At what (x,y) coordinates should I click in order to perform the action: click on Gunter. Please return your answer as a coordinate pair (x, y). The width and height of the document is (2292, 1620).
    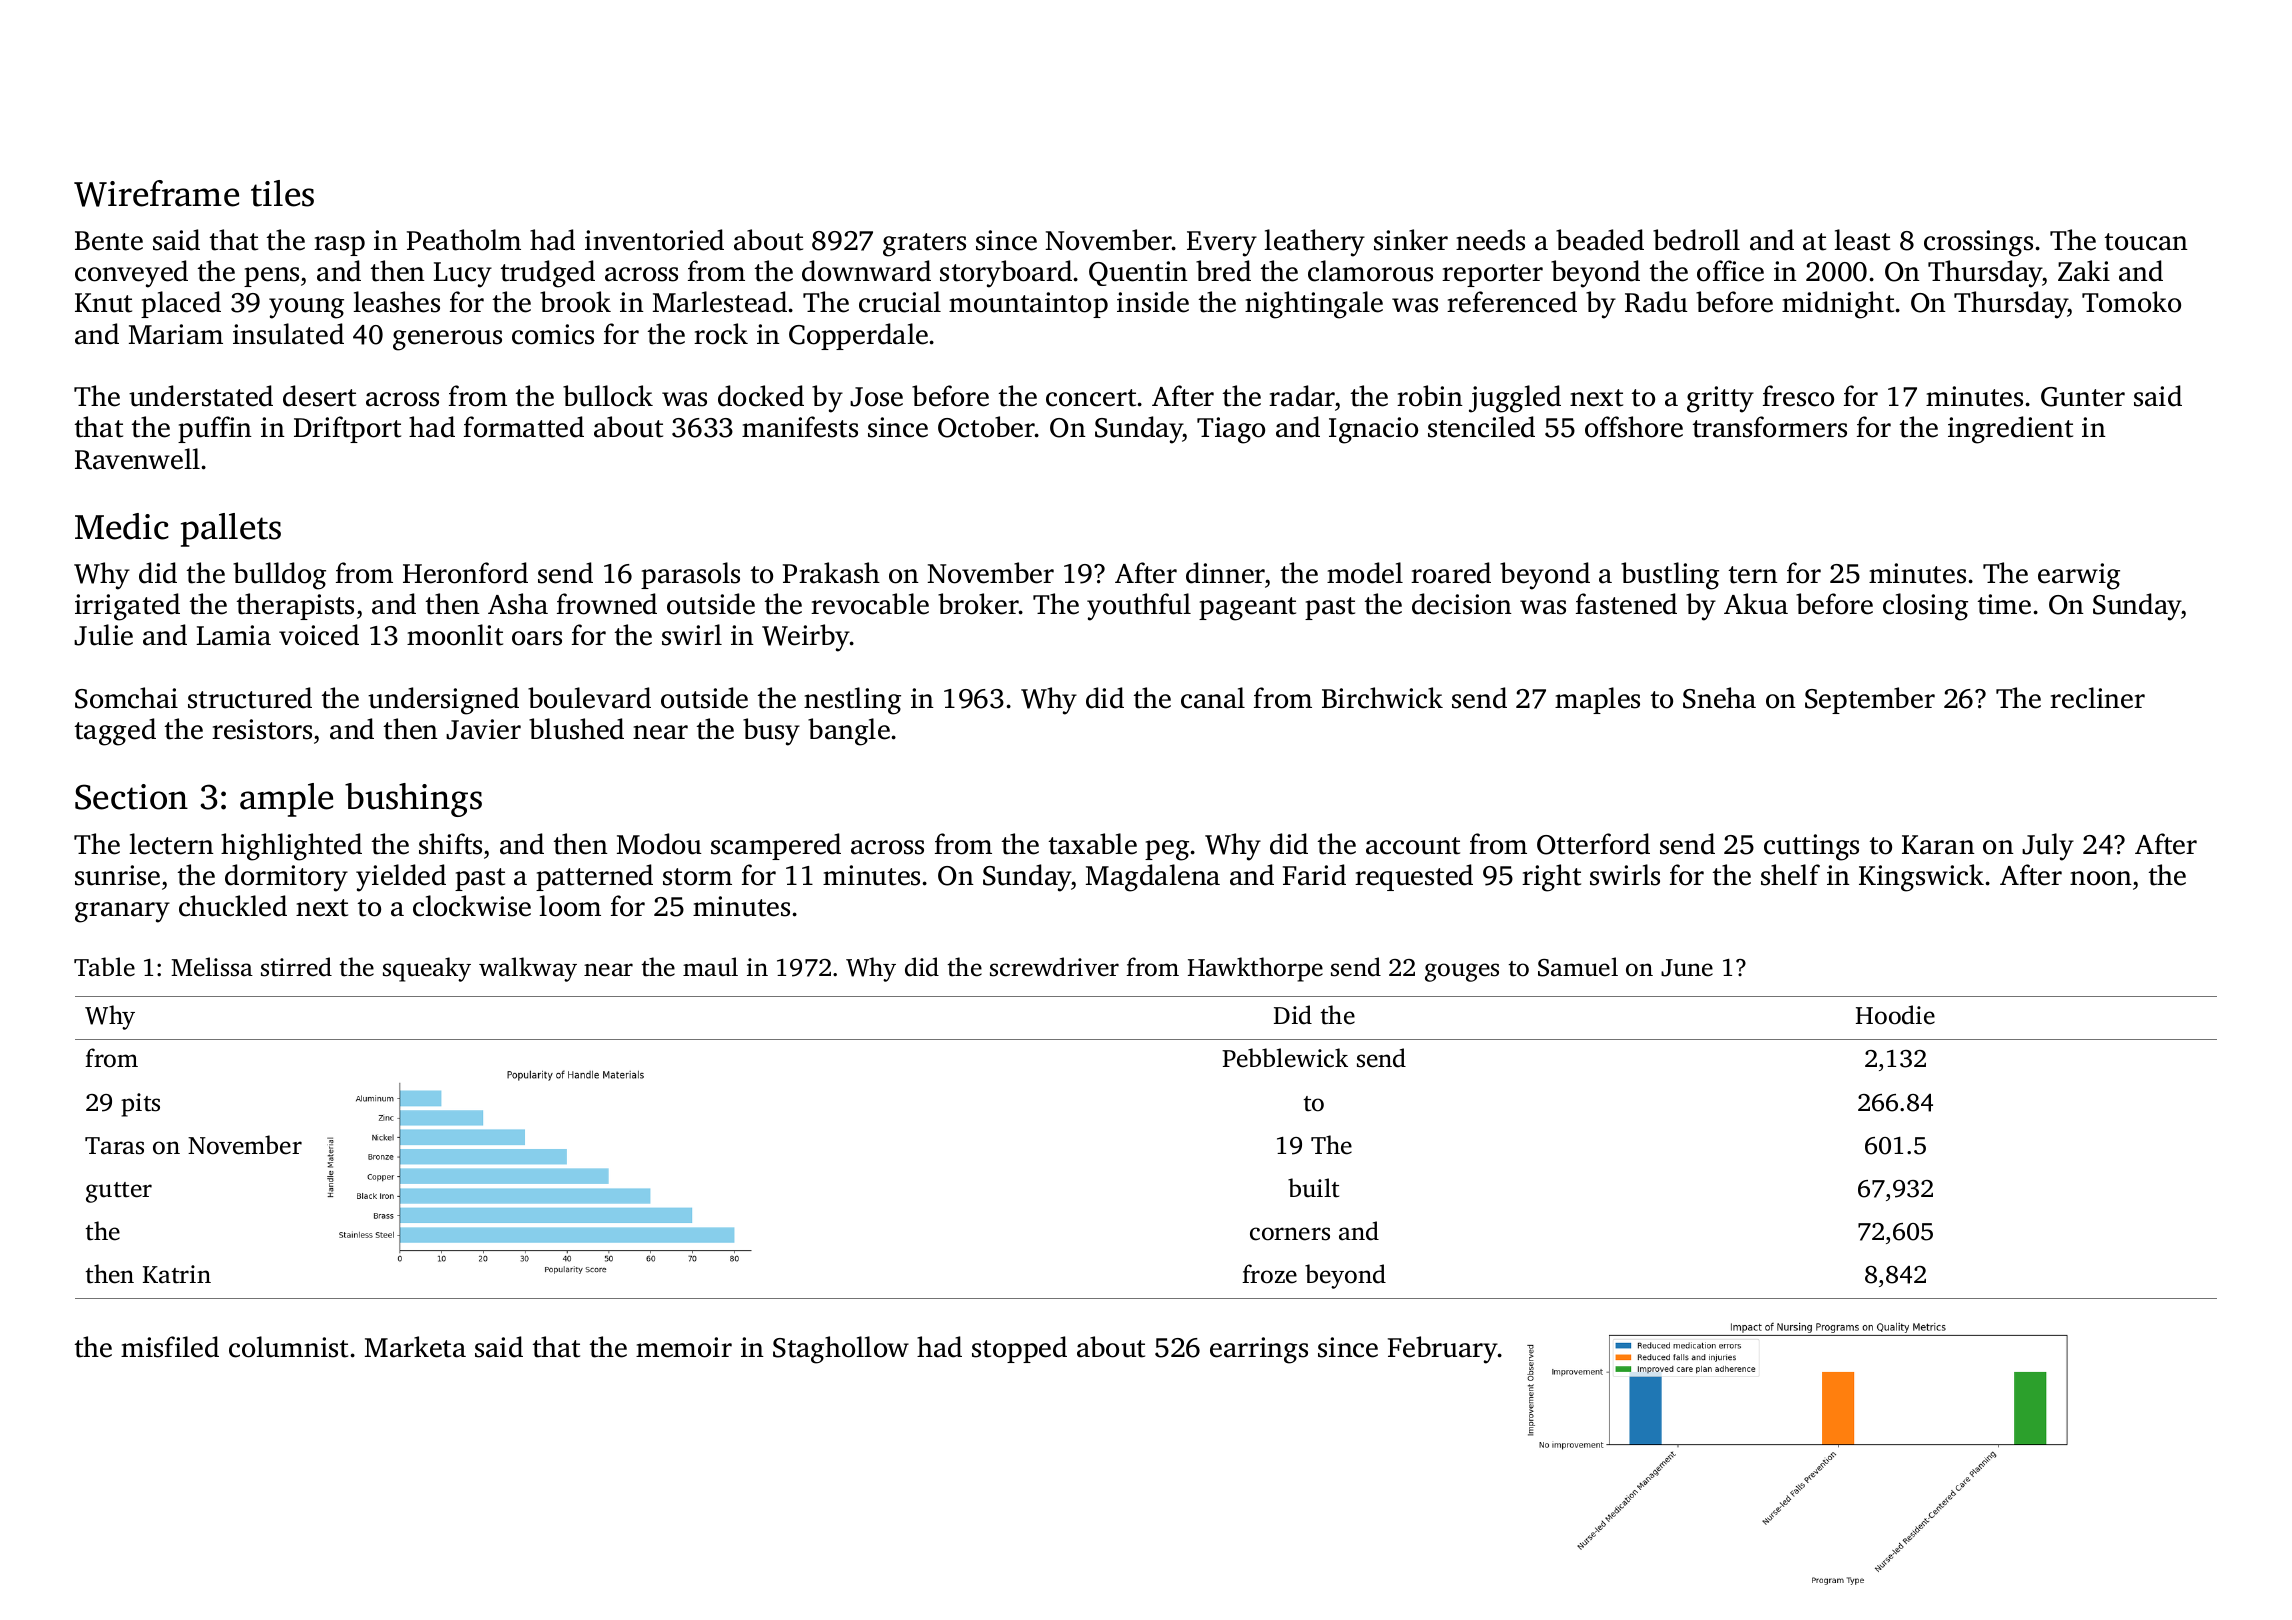
    Looking at the image, I should click on (2083, 397).
